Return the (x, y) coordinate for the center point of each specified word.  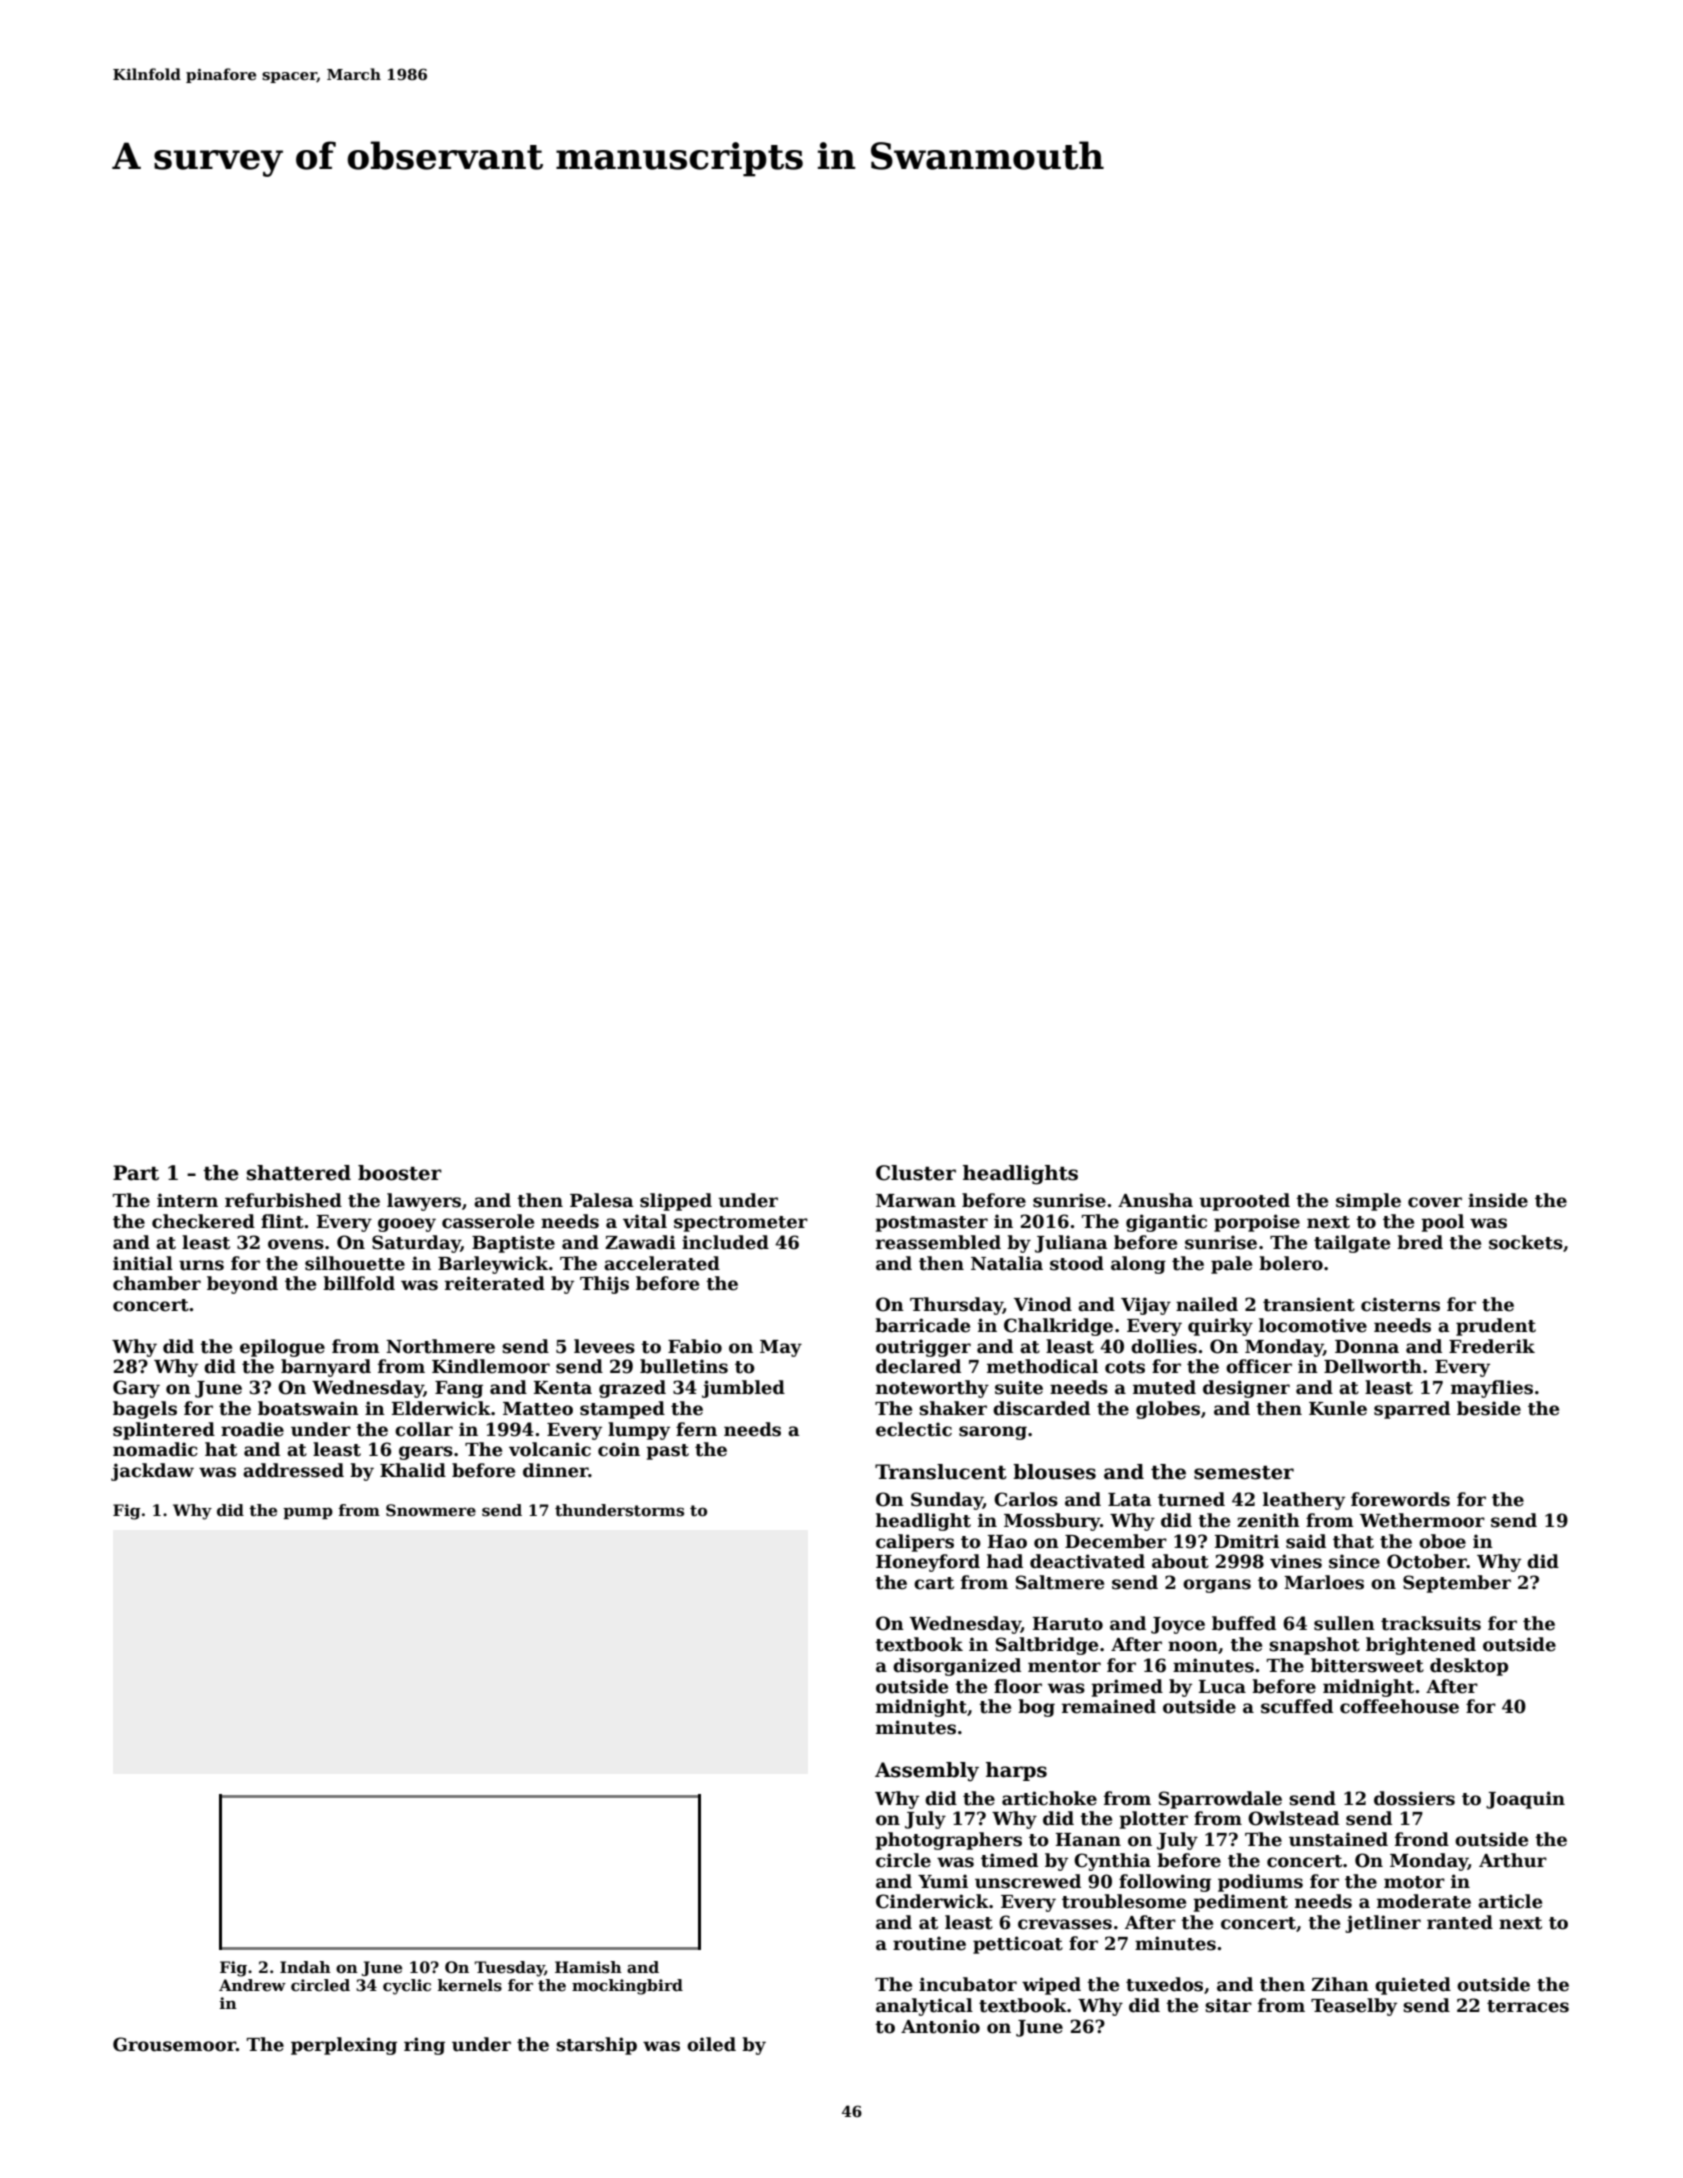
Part (136, 1173)
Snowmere (431, 1510)
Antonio (940, 2026)
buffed (1244, 1623)
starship (596, 2046)
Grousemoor (174, 2044)
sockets (1526, 1242)
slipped (676, 1202)
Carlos (1026, 1499)
